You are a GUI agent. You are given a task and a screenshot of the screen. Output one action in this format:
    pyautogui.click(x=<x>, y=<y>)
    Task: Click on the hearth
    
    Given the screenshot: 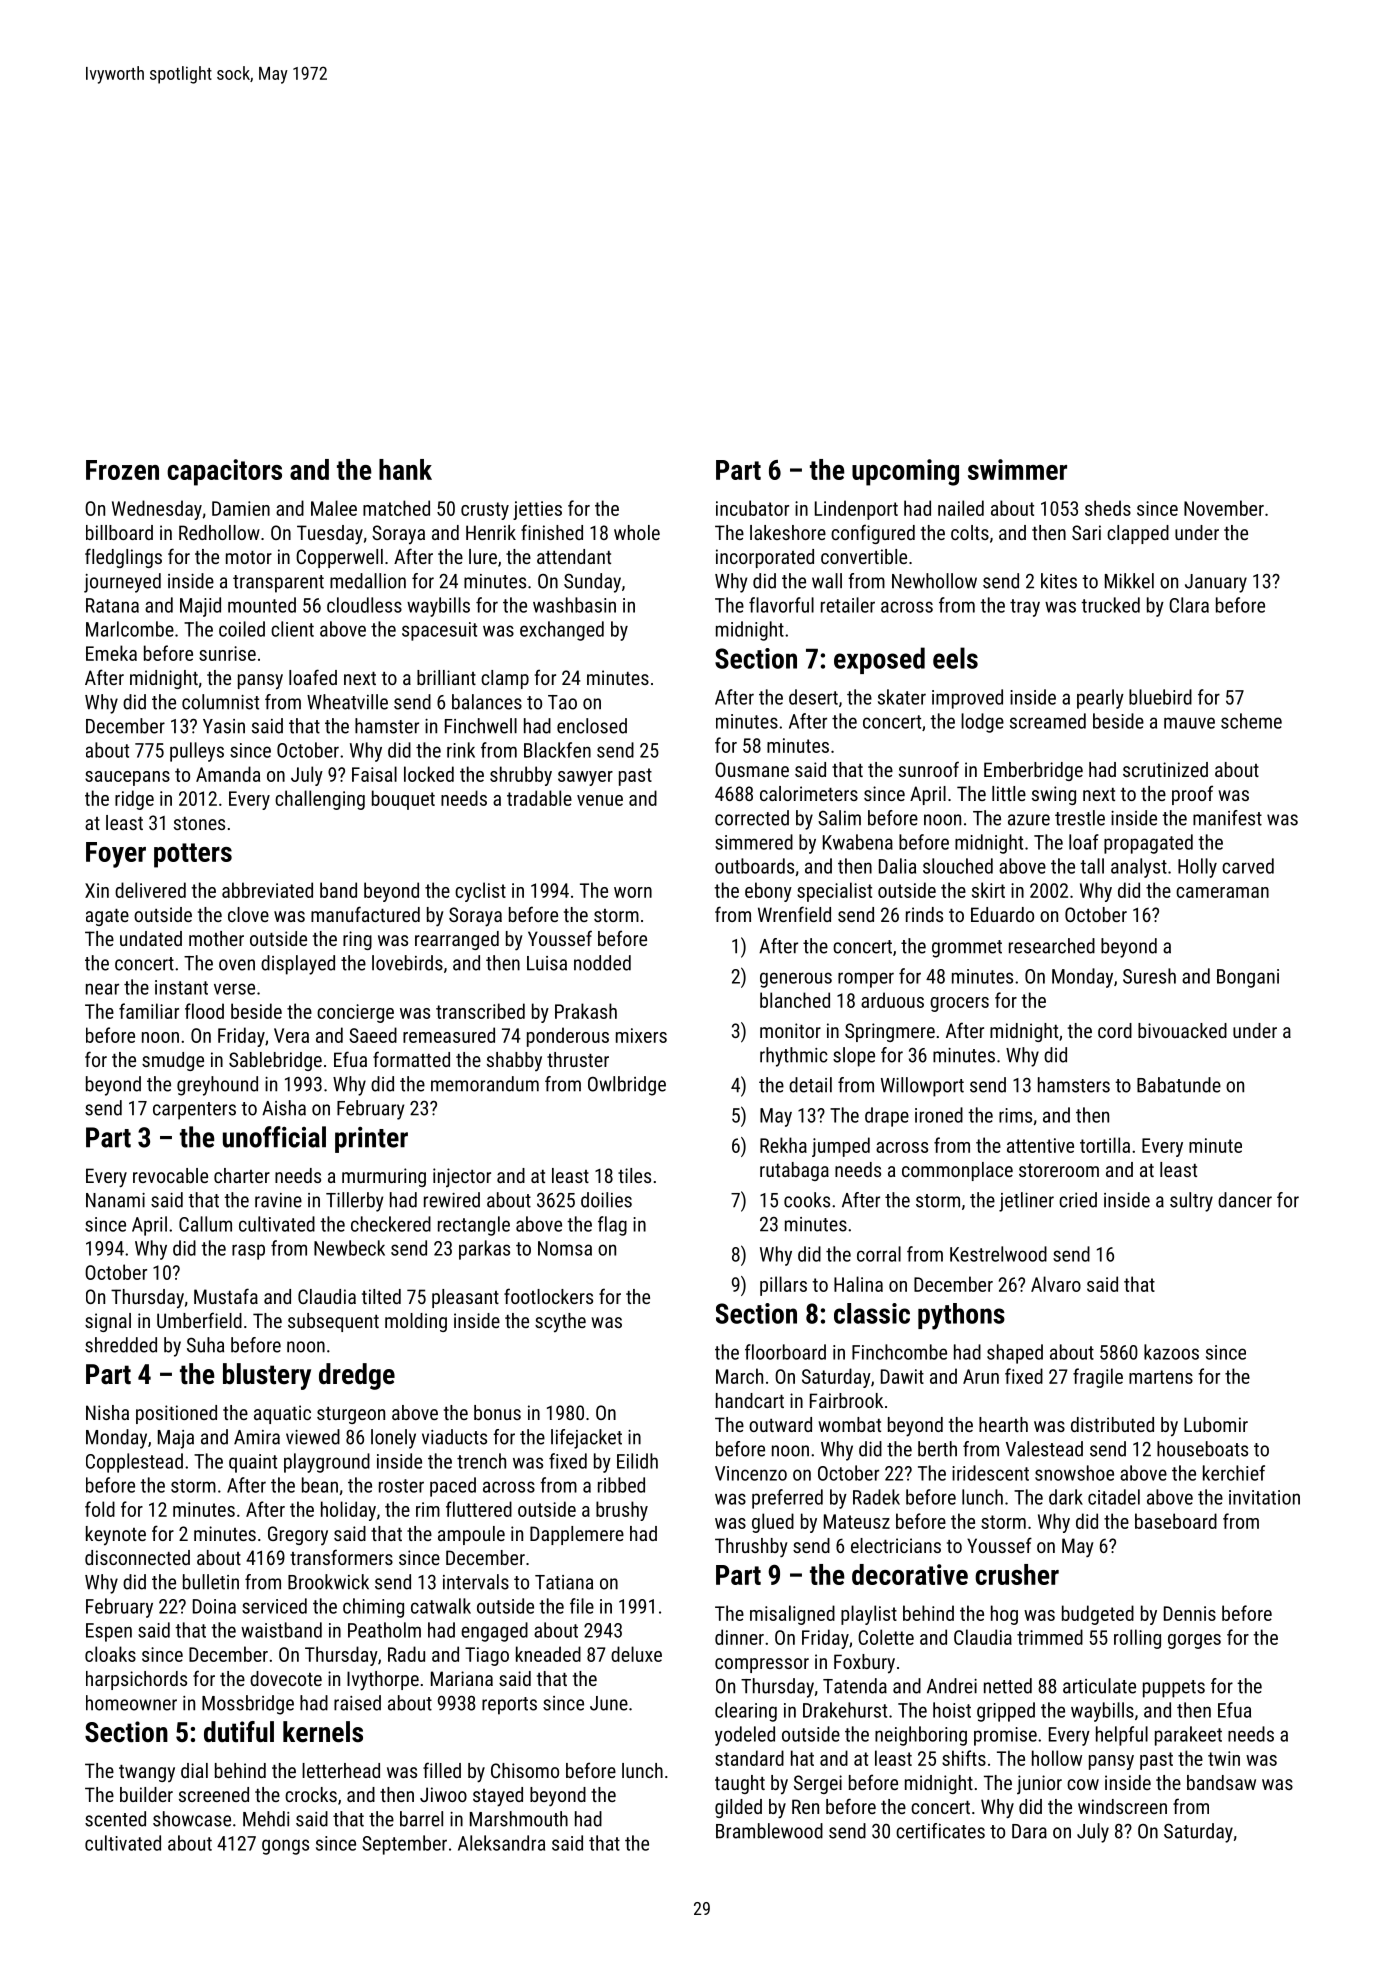 What is the action you would take?
    pyautogui.click(x=1003, y=1424)
